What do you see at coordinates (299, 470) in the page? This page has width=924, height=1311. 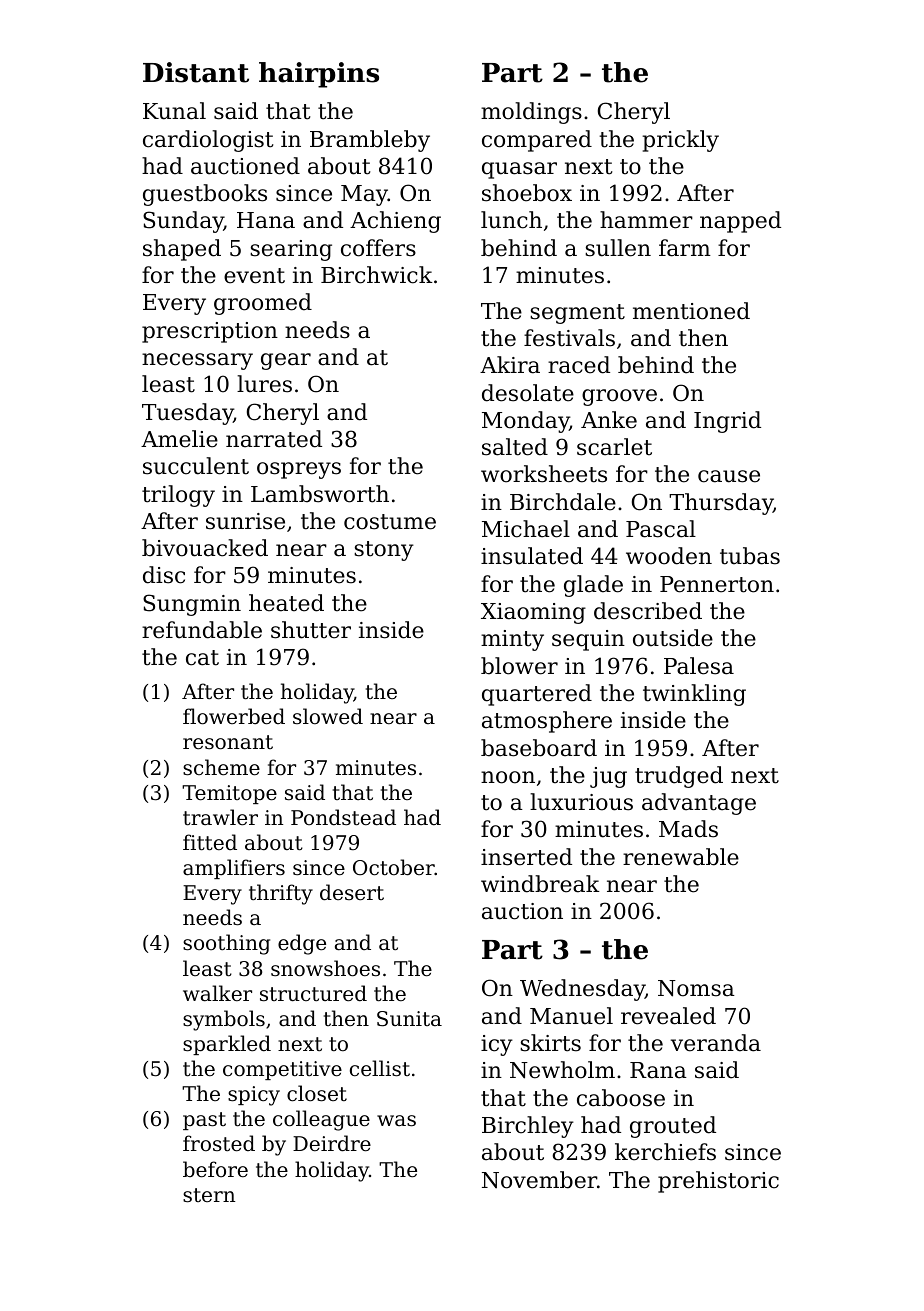 I see `ospreys` at bounding box center [299, 470].
